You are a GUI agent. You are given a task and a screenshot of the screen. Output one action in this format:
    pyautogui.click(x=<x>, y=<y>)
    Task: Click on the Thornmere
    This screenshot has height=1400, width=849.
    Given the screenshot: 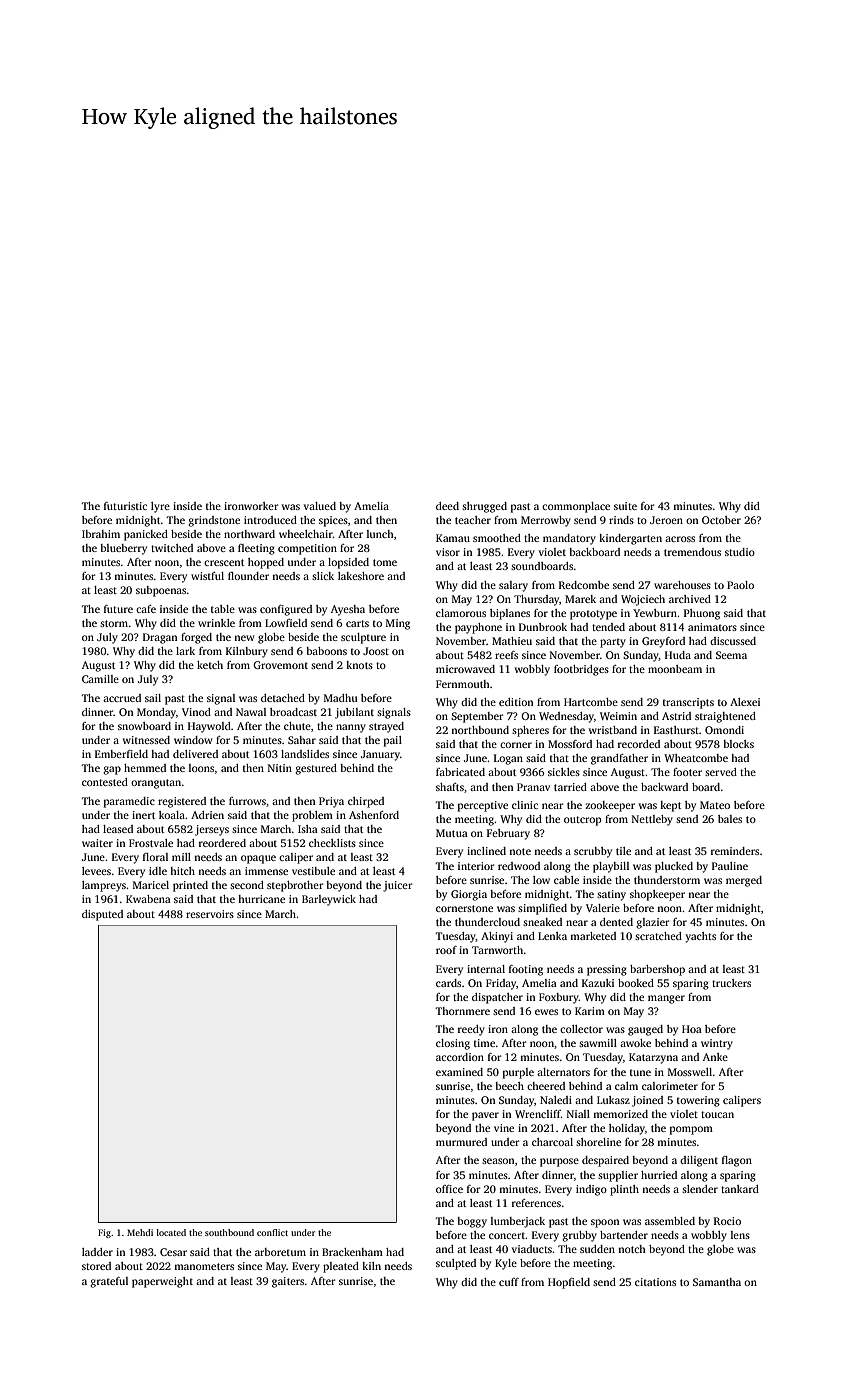 What is the action you would take?
    pyautogui.click(x=462, y=1011)
